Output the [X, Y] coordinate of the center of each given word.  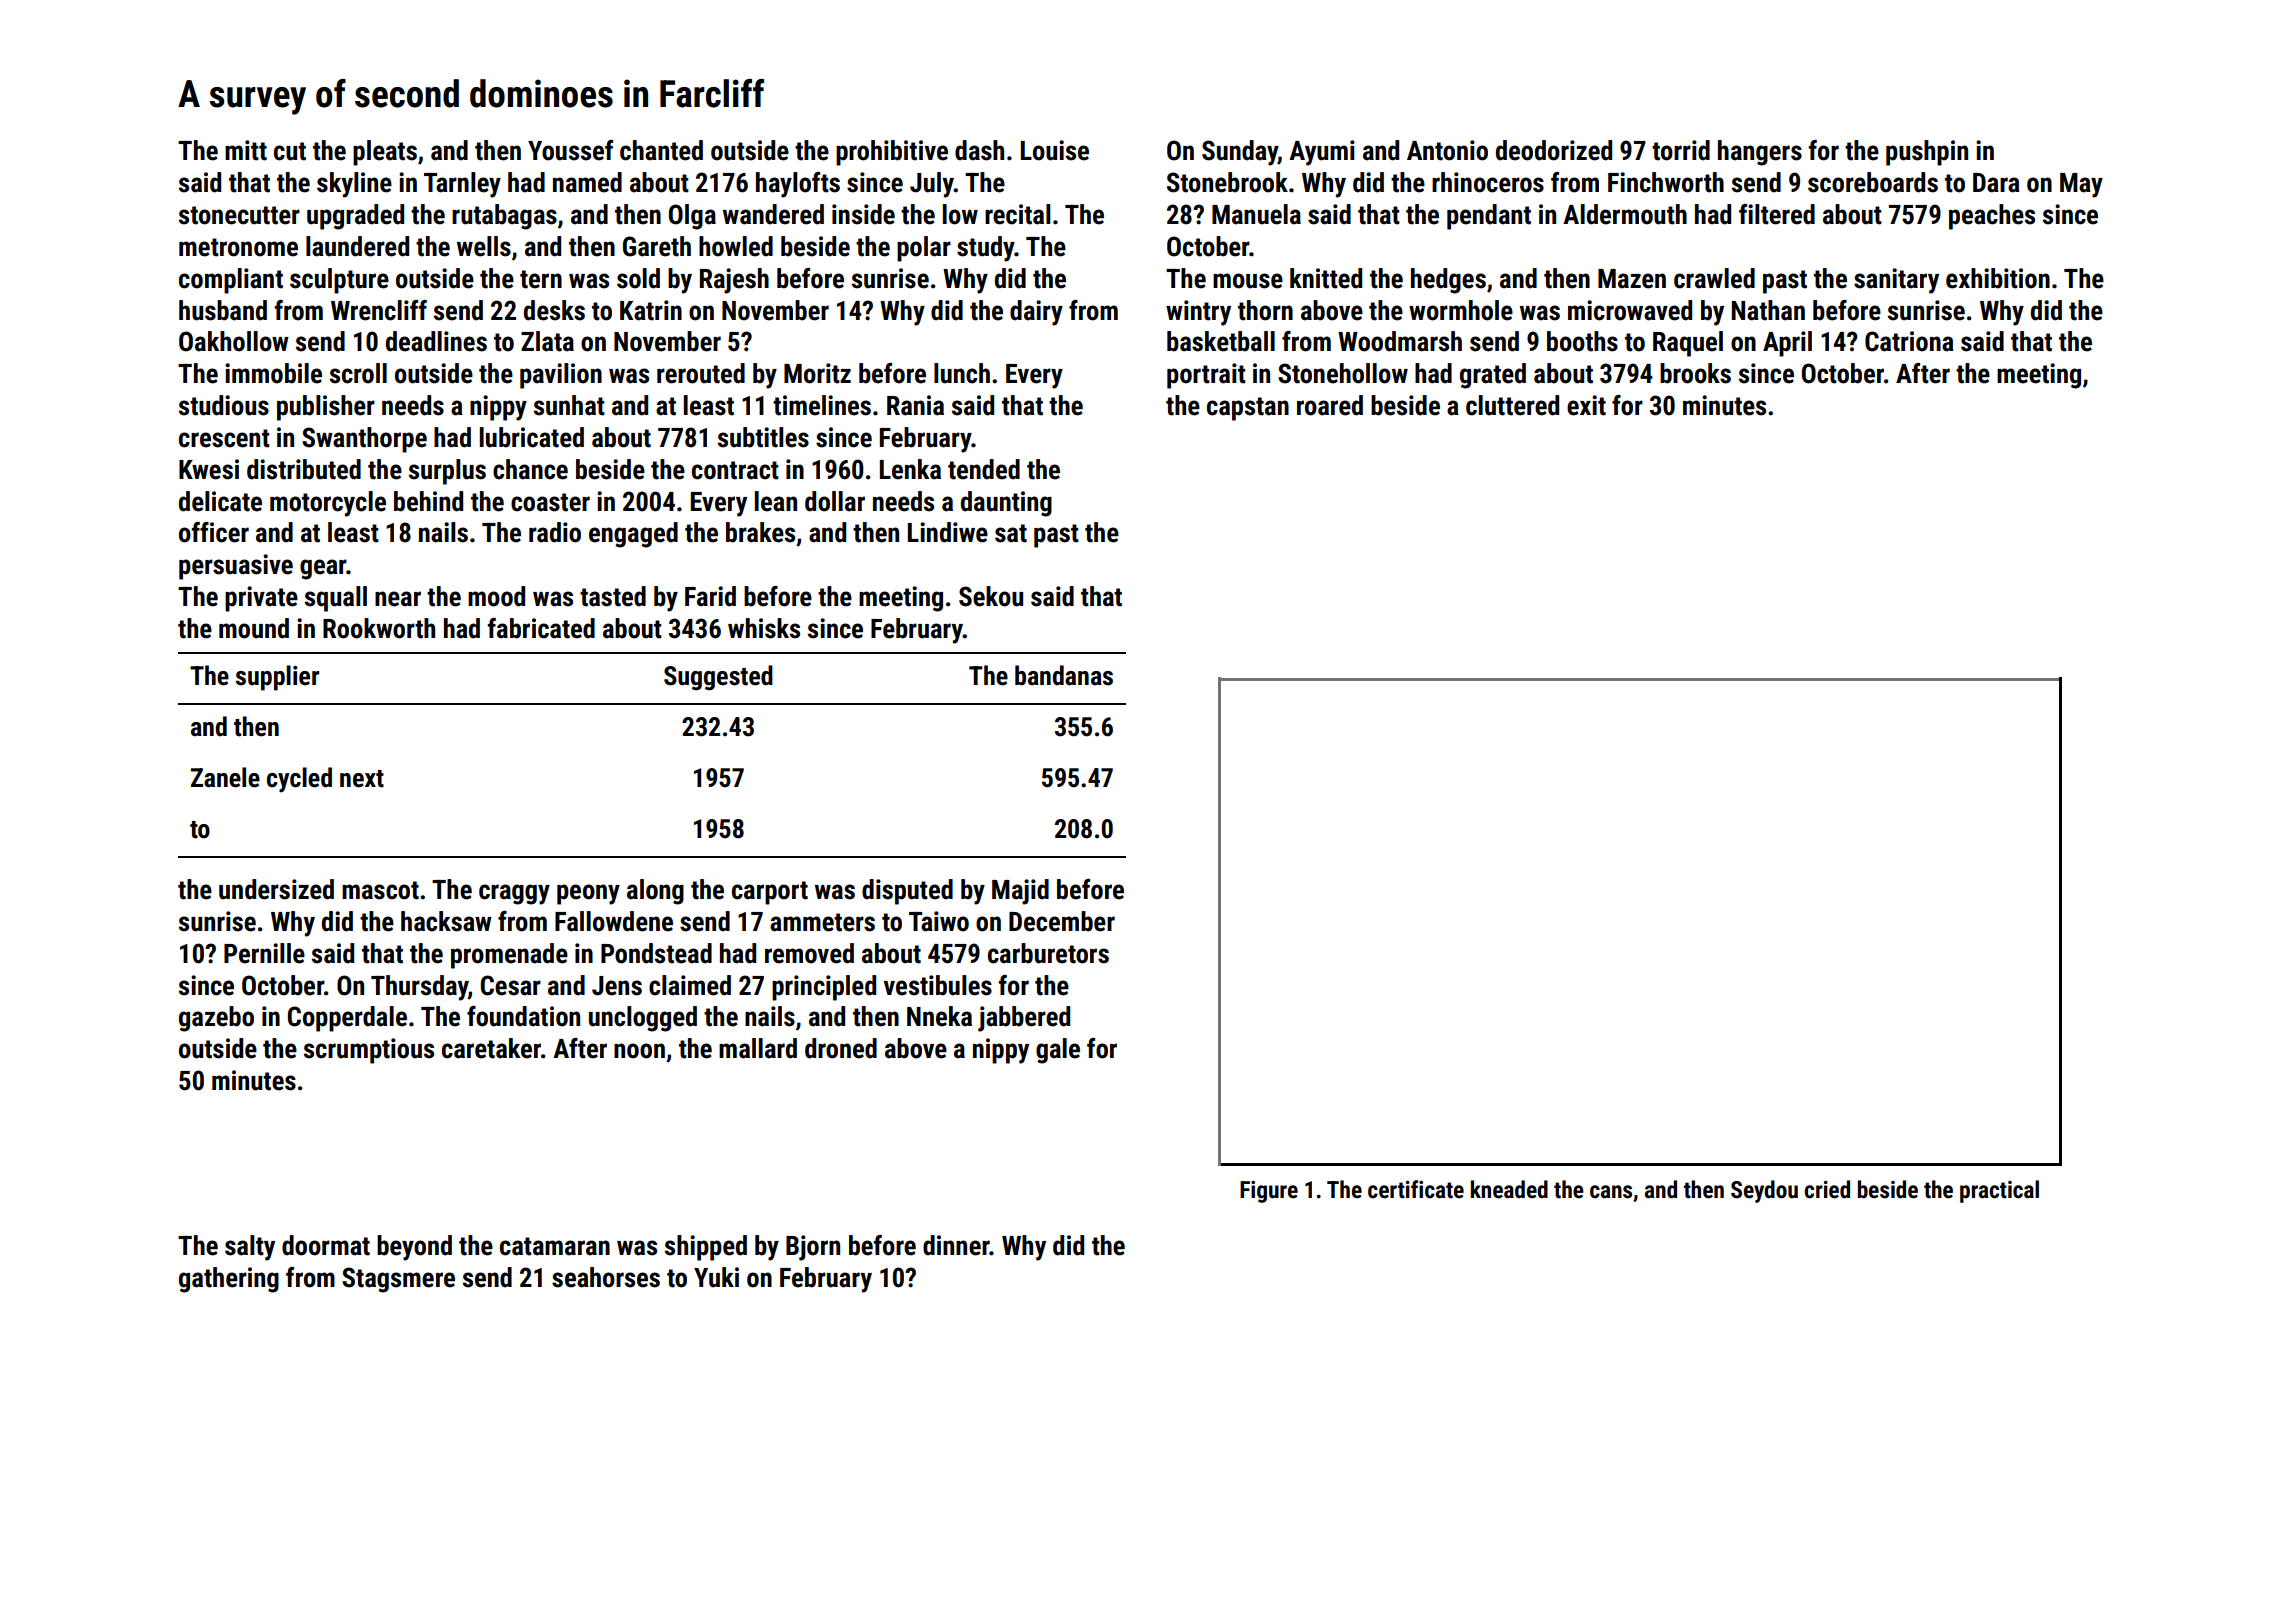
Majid [1020, 892]
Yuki [716, 1277]
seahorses [606, 1277]
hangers [1760, 153]
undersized [276, 889]
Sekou [991, 596]
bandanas [1064, 675]
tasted [613, 596]
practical [1999, 1191]
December [1062, 921]
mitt [246, 150]
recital [1017, 214]
